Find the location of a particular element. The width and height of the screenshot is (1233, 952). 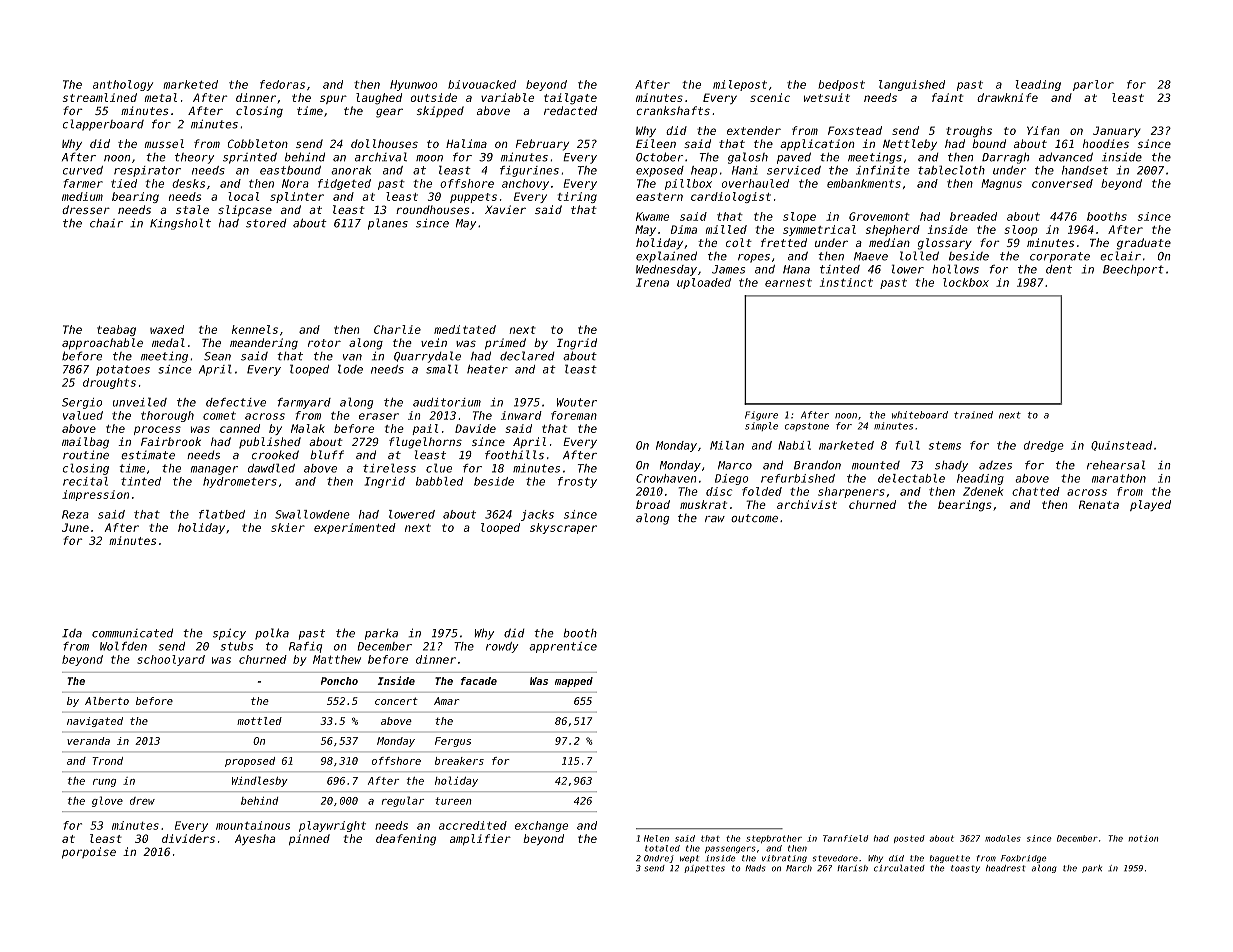

stepbrother is located at coordinates (774, 839).
